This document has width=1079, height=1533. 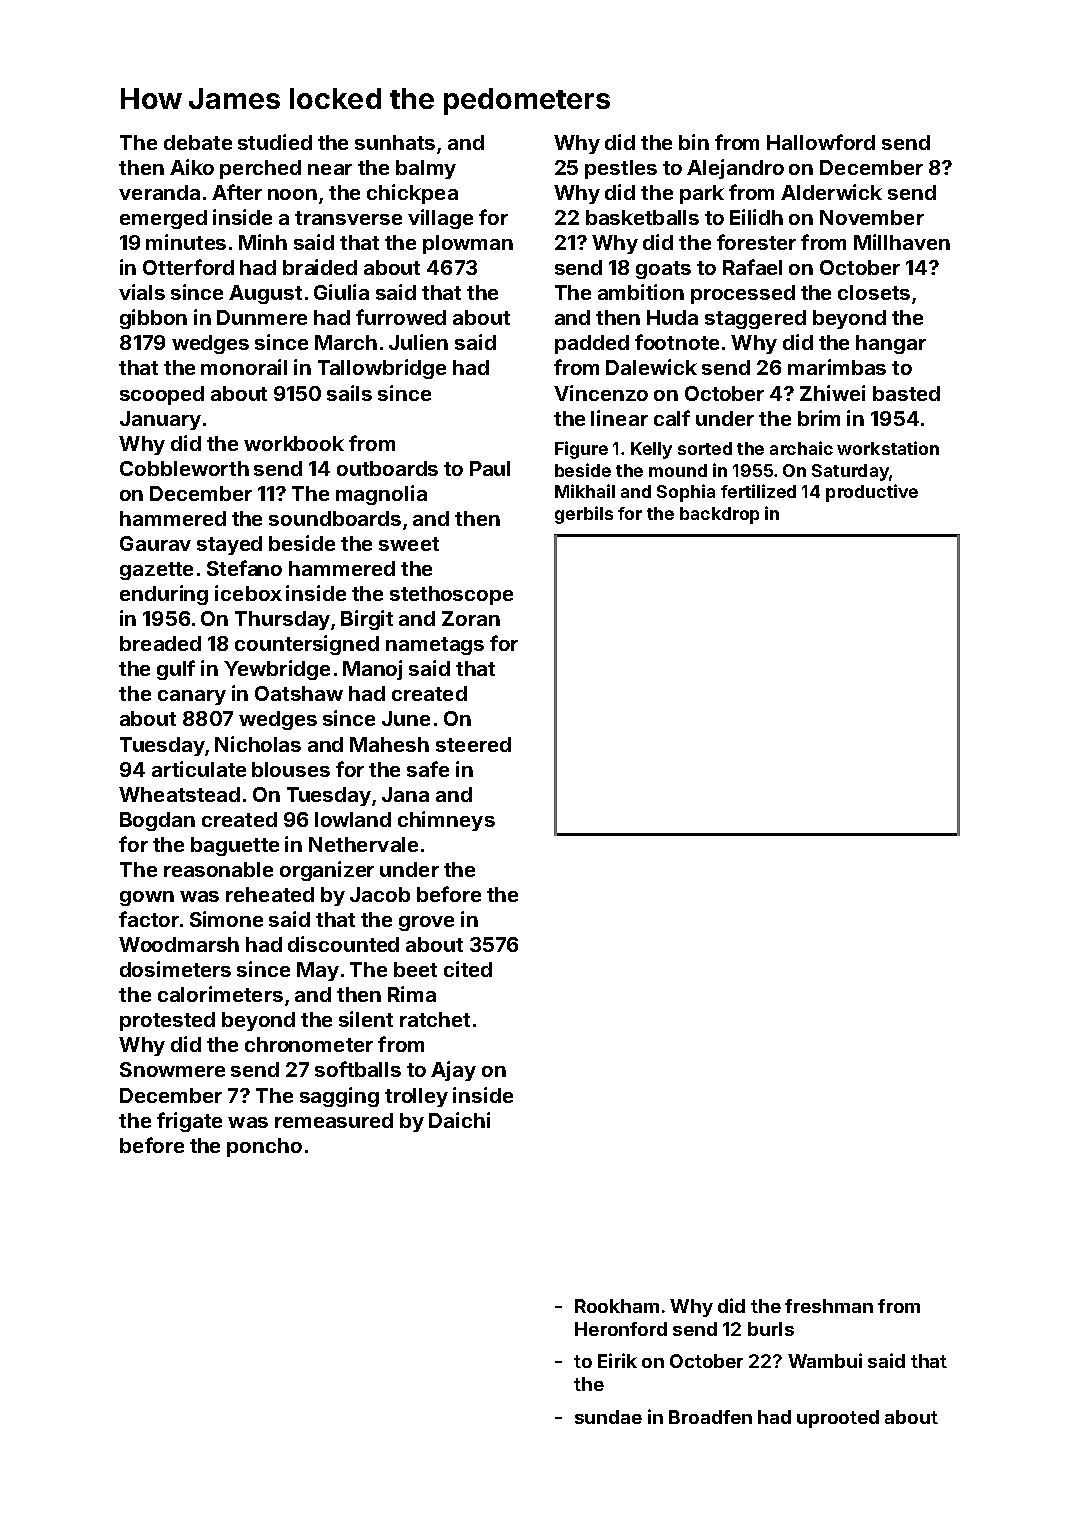 I want to click on Ajay, so click(x=453, y=1071).
